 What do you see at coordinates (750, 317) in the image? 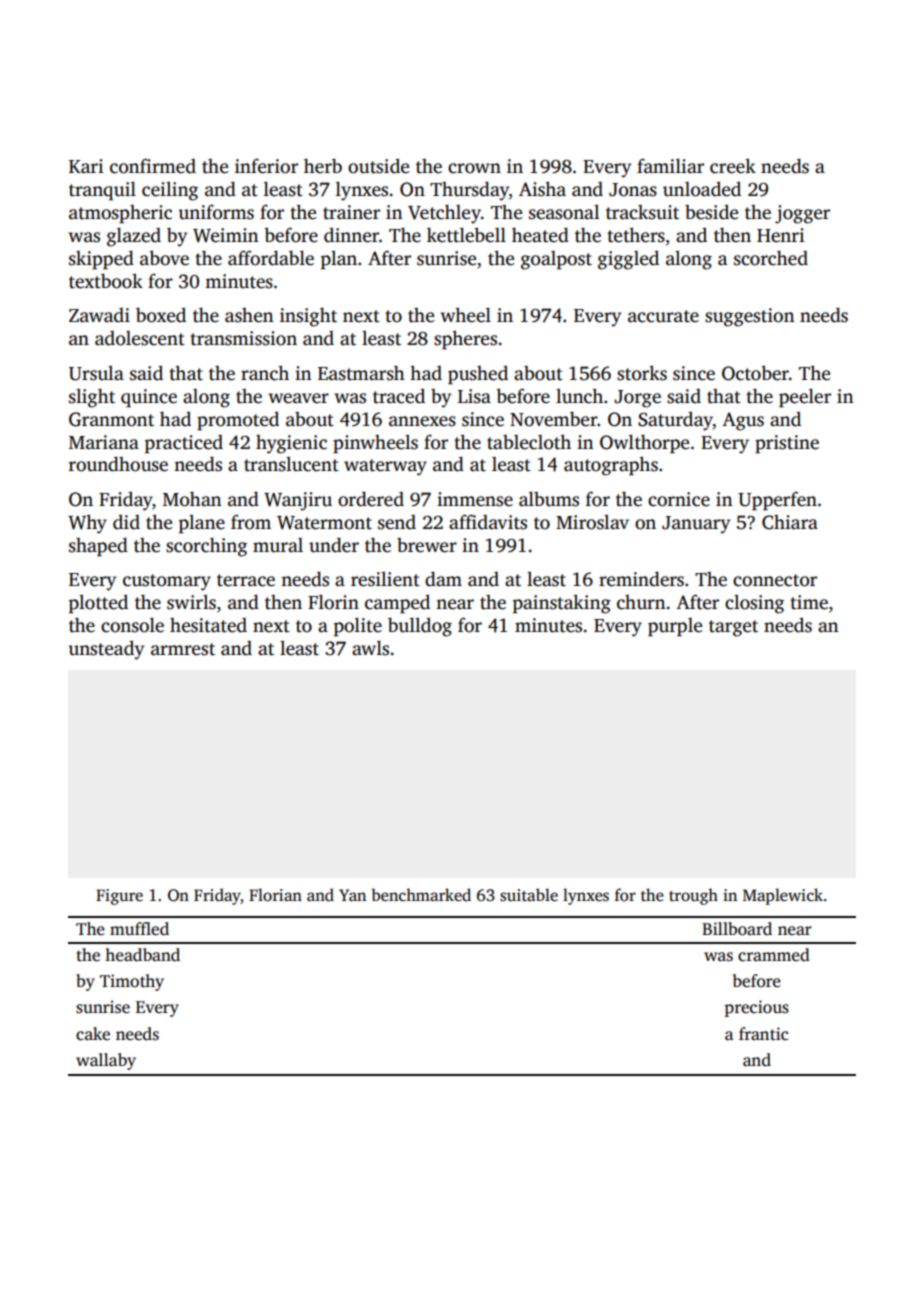
I see `suggestion` at bounding box center [750, 317].
